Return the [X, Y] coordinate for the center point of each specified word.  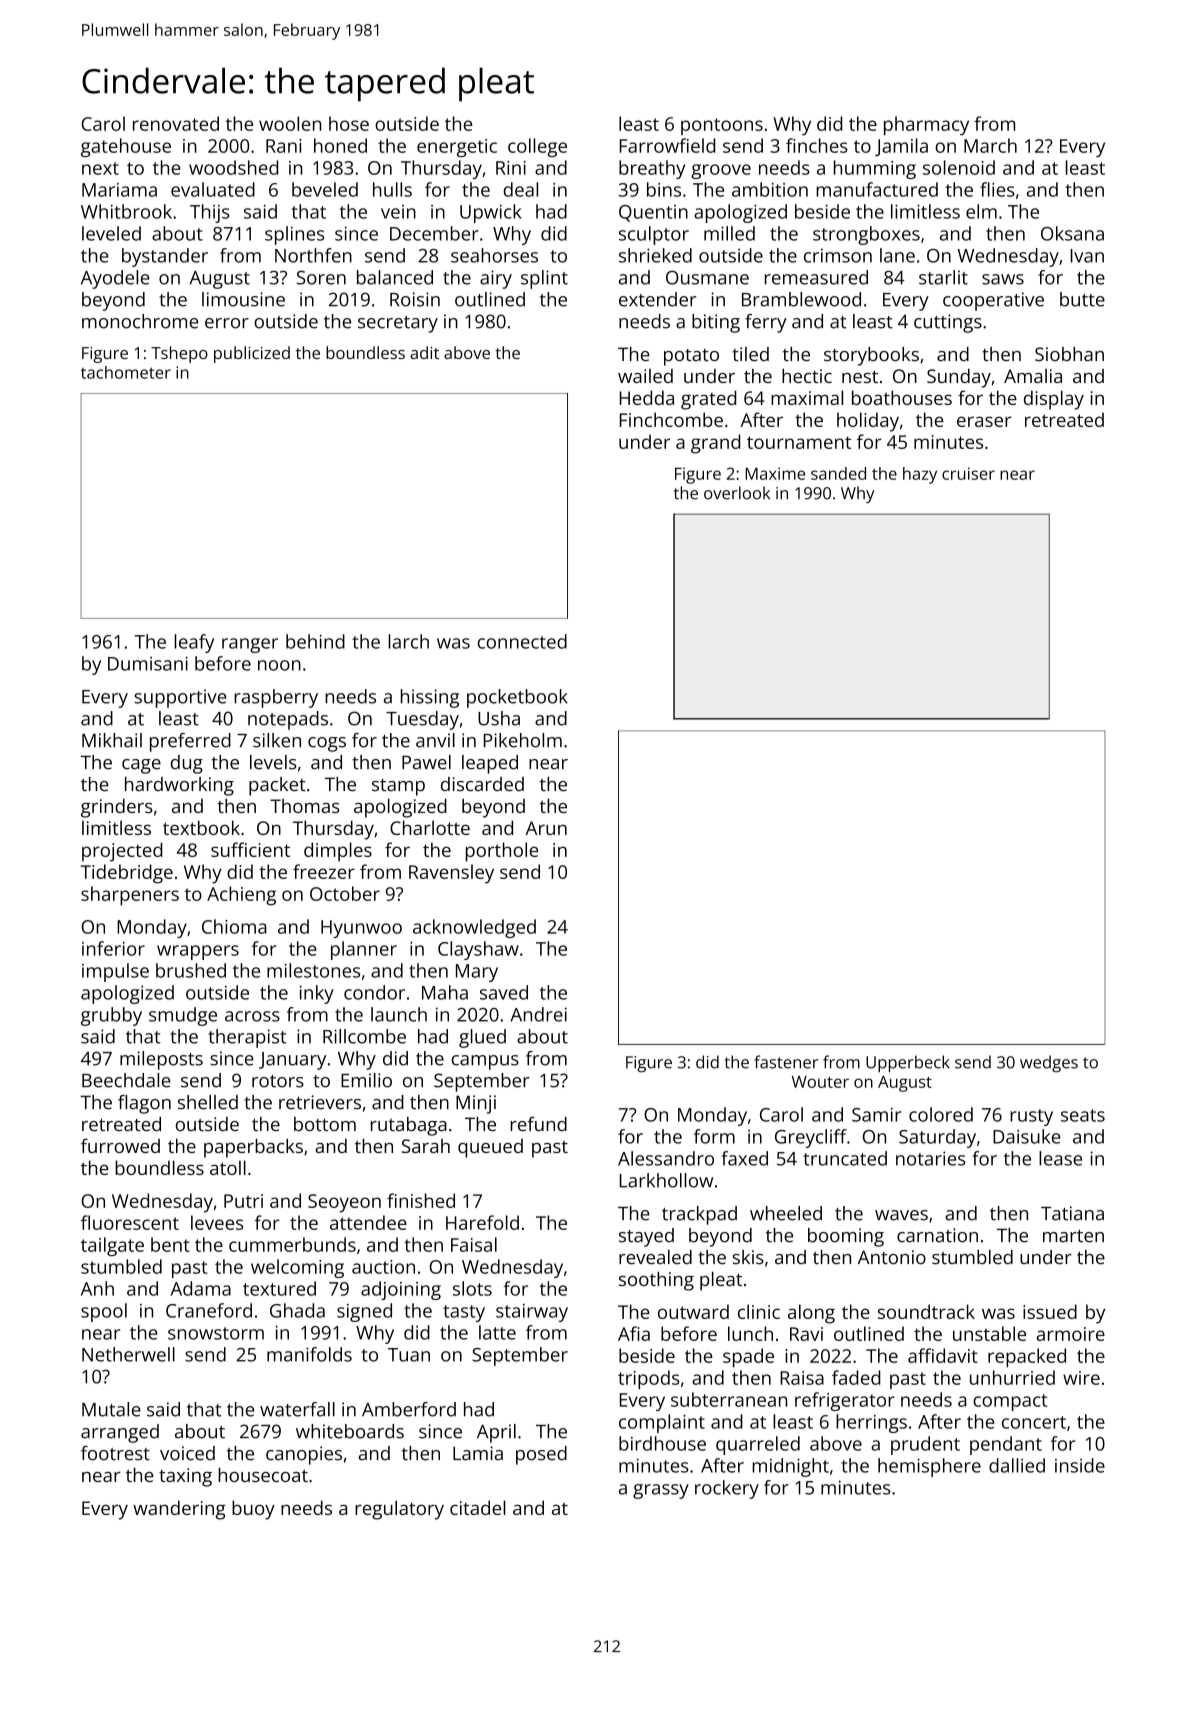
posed [541, 1455]
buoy [253, 1510]
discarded [482, 784]
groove [721, 171]
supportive [180, 698]
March [990, 145]
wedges [1049, 1063]
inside [1080, 1465]
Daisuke [1027, 1136]
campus [485, 1062]
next [100, 168]
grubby [111, 1016]
